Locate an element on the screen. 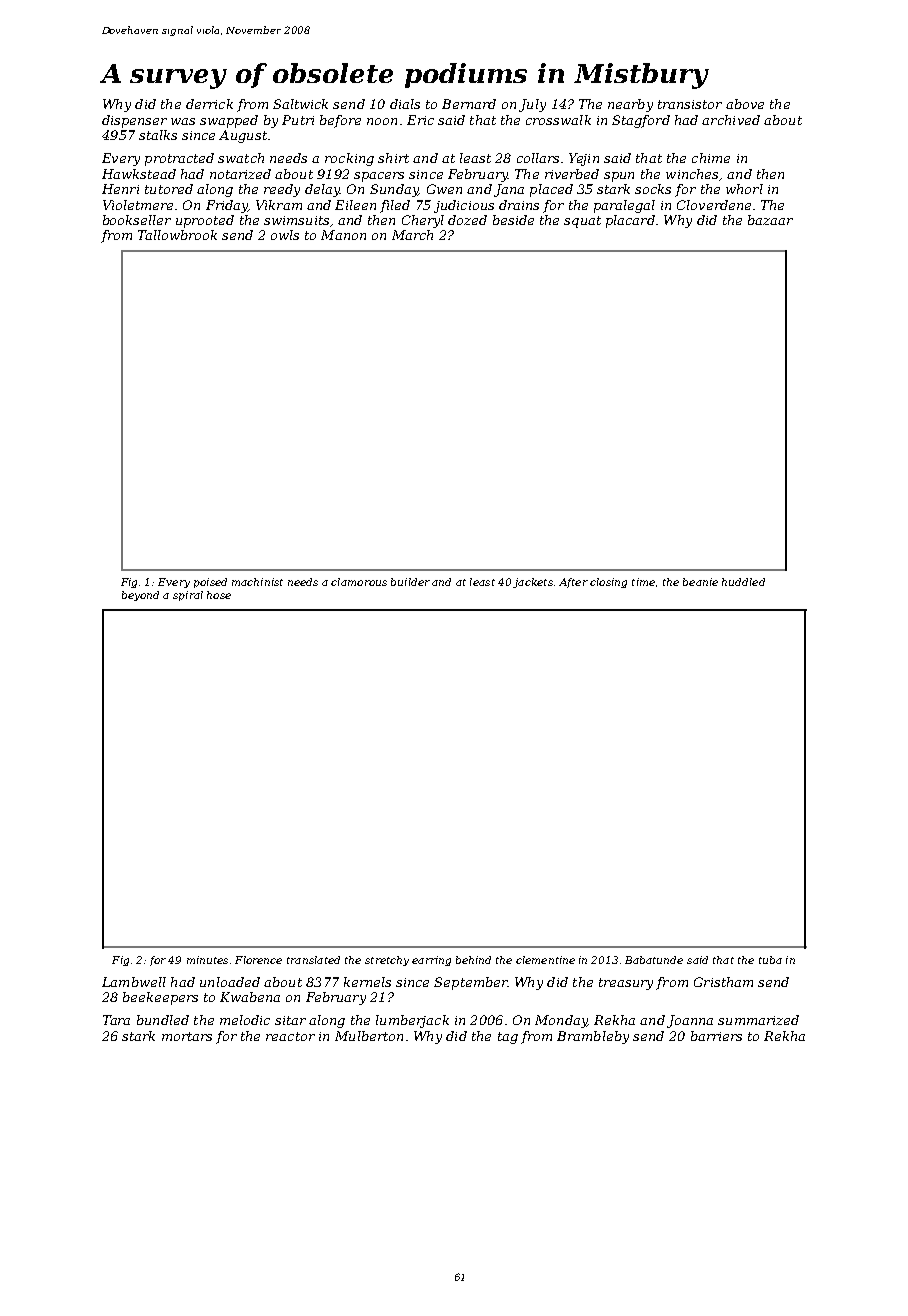 This screenshot has height=1316, width=908. builder is located at coordinates (410, 582).
